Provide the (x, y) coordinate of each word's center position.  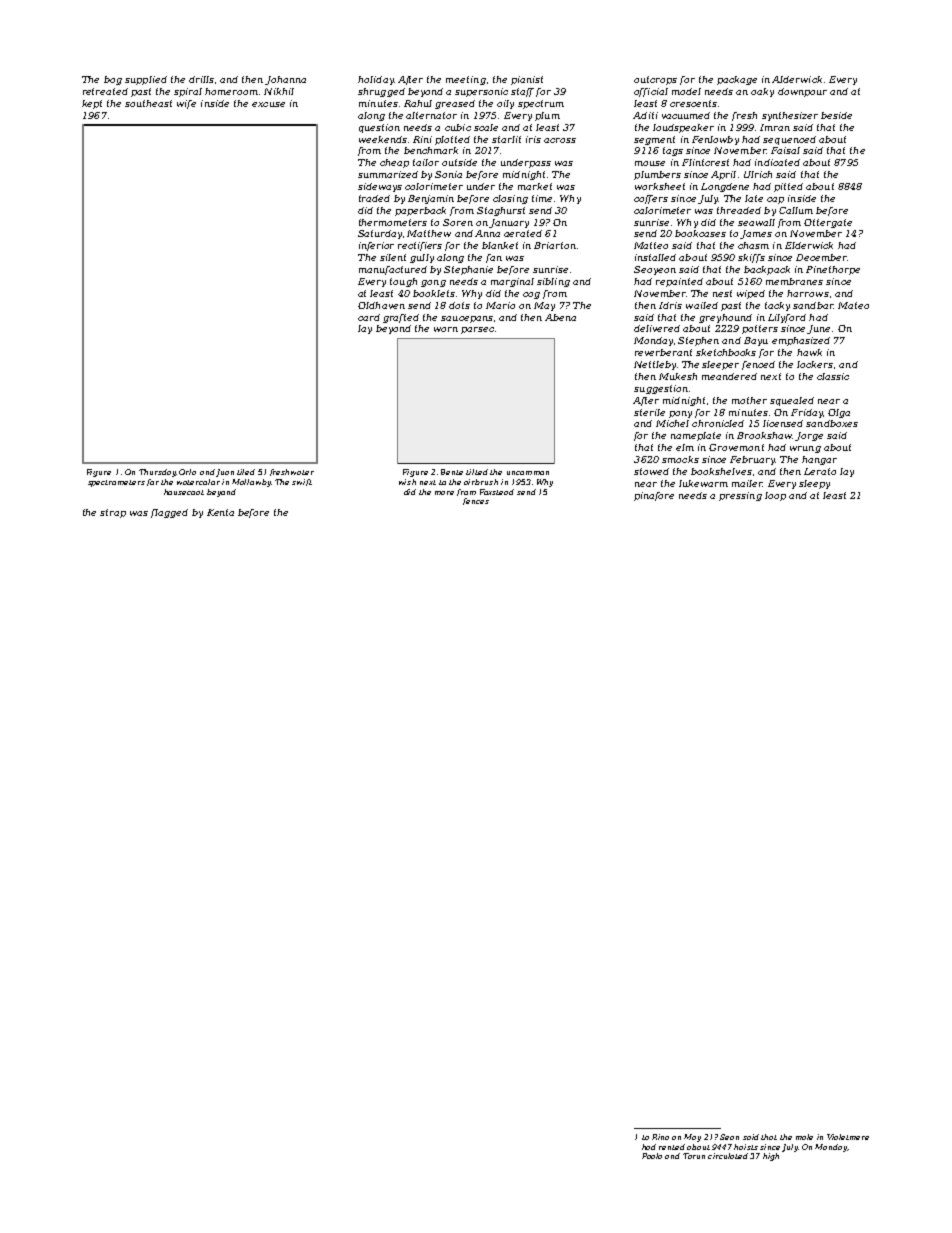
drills (201, 79)
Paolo (652, 1156)
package (737, 80)
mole (804, 1137)
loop (775, 496)
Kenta (220, 512)
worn (446, 329)
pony (680, 414)
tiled (246, 472)
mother (749, 400)
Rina (660, 1137)
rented (672, 1147)
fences (476, 501)
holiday (376, 80)
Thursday (157, 473)
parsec (477, 330)
